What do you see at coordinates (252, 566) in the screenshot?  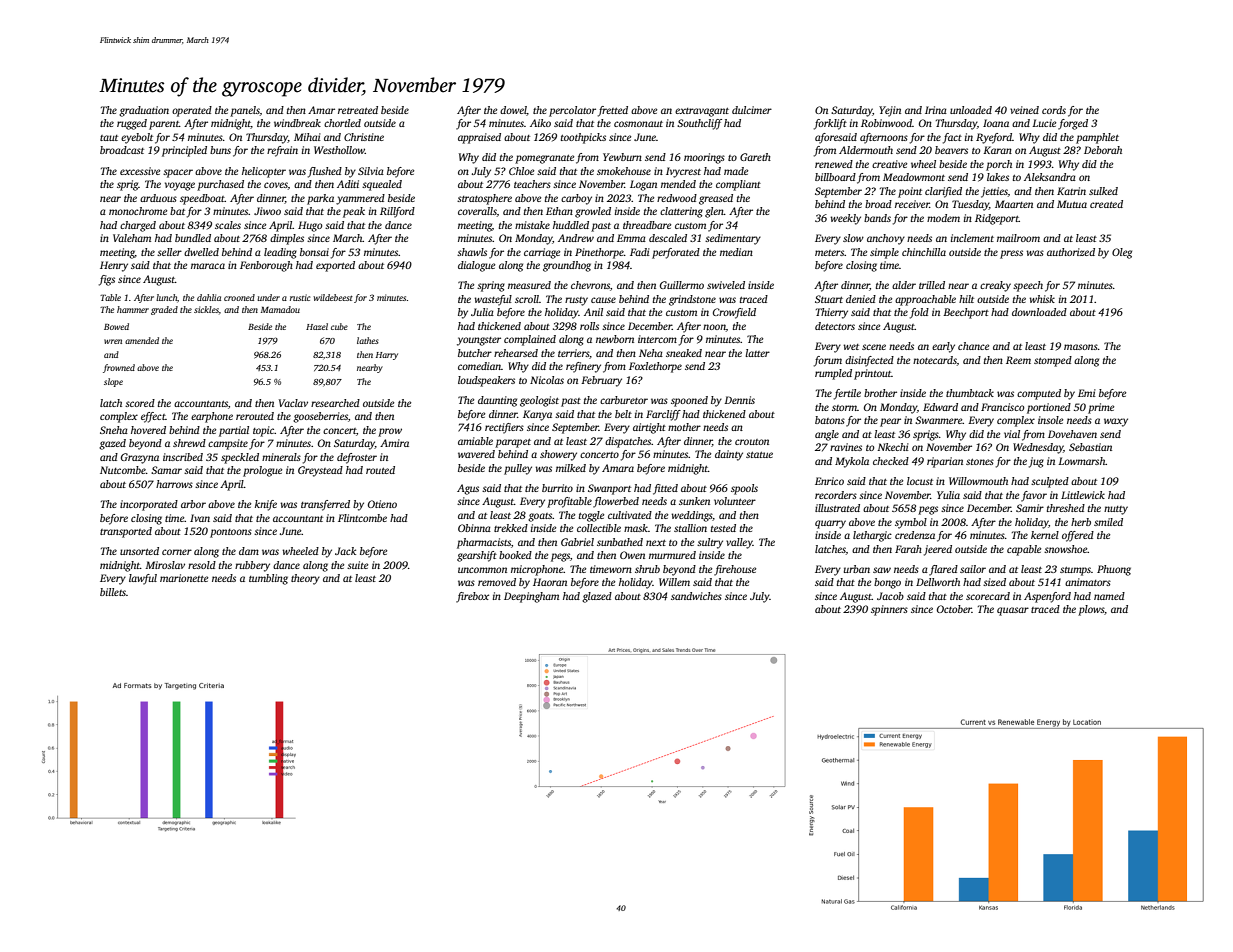 I see `rubbery` at bounding box center [252, 566].
